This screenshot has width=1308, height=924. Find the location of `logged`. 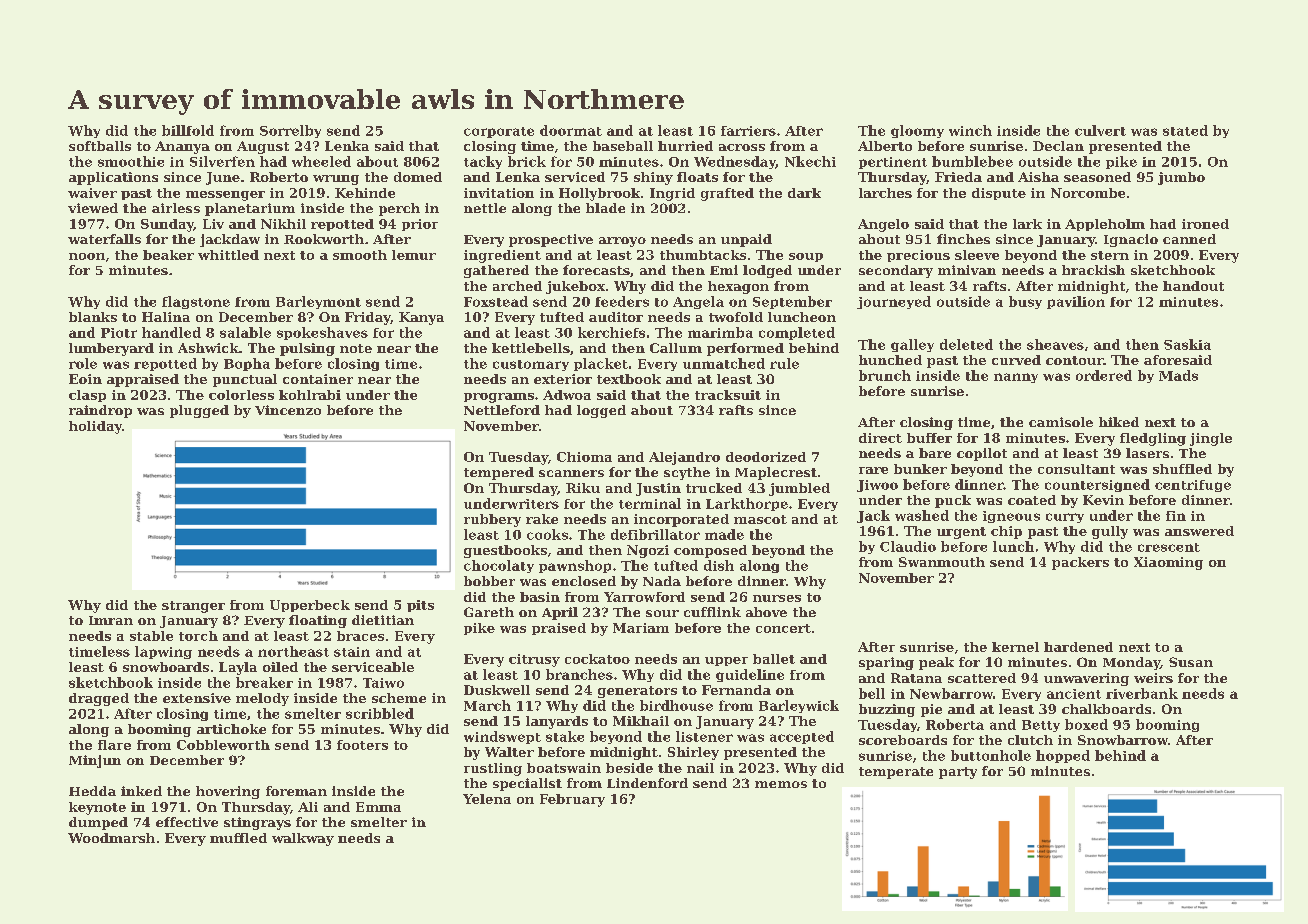

logged is located at coordinates (601, 411).
